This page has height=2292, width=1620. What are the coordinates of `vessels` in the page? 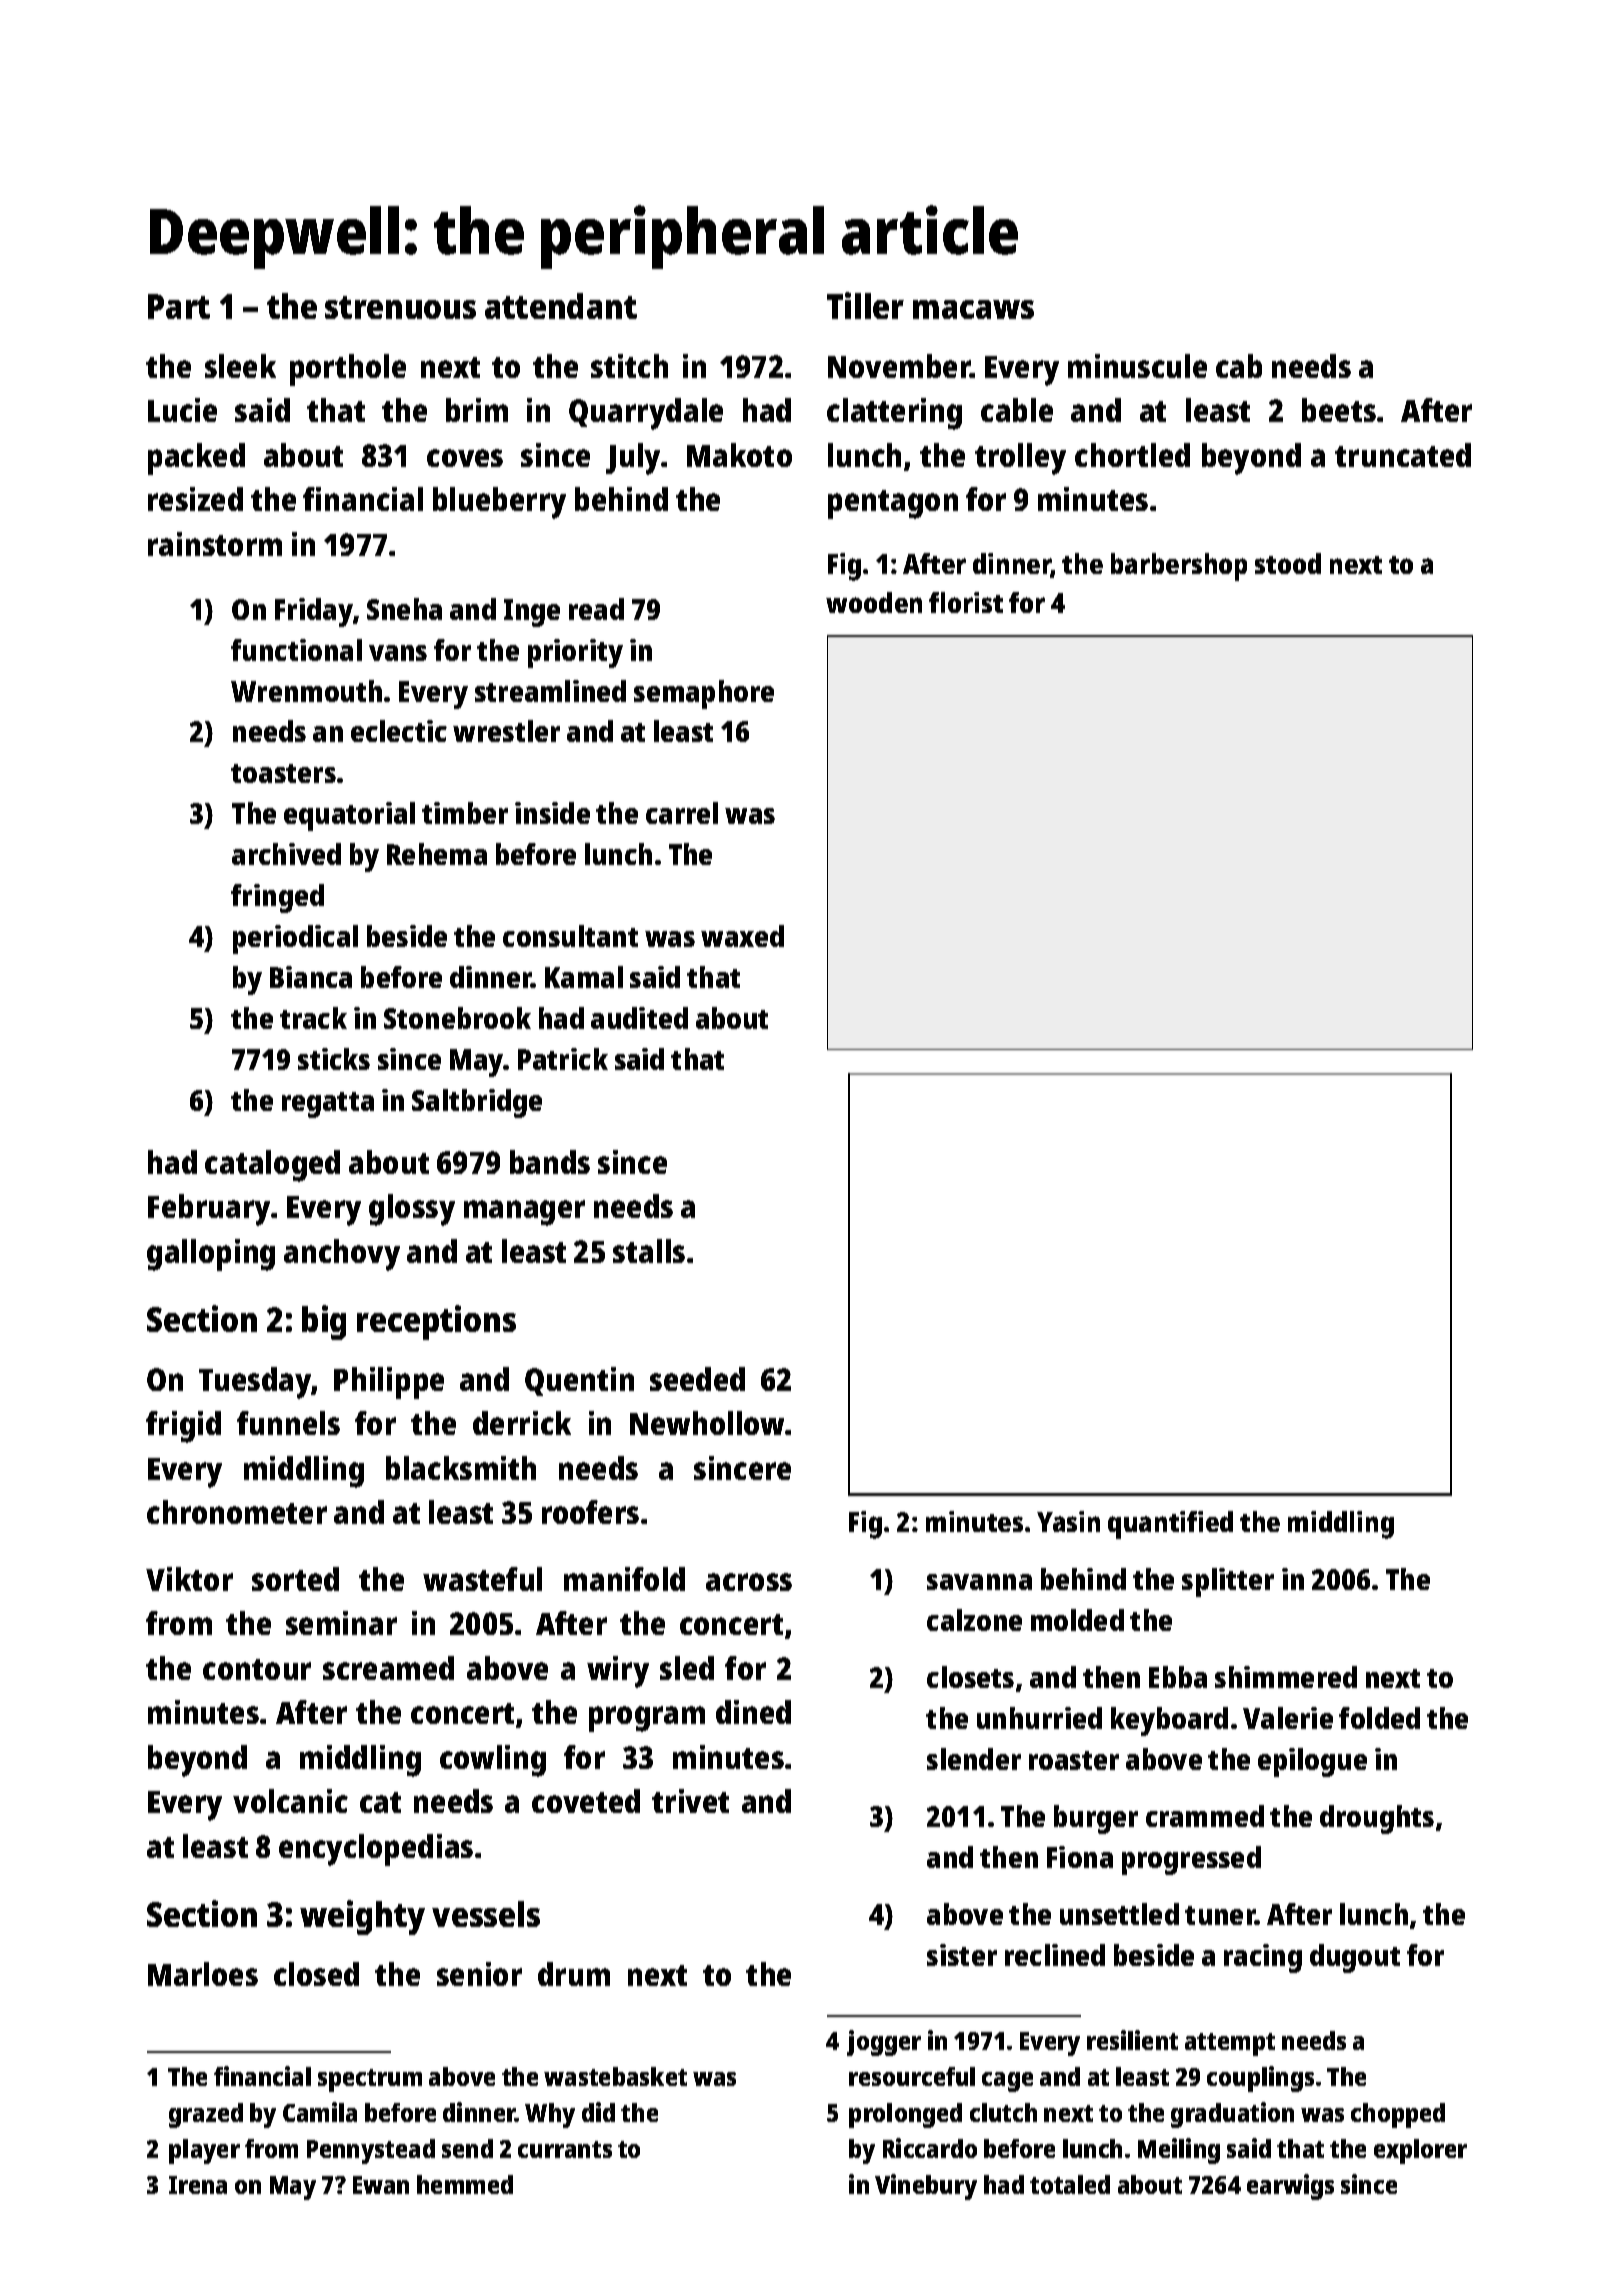 It's located at (486, 1914).
